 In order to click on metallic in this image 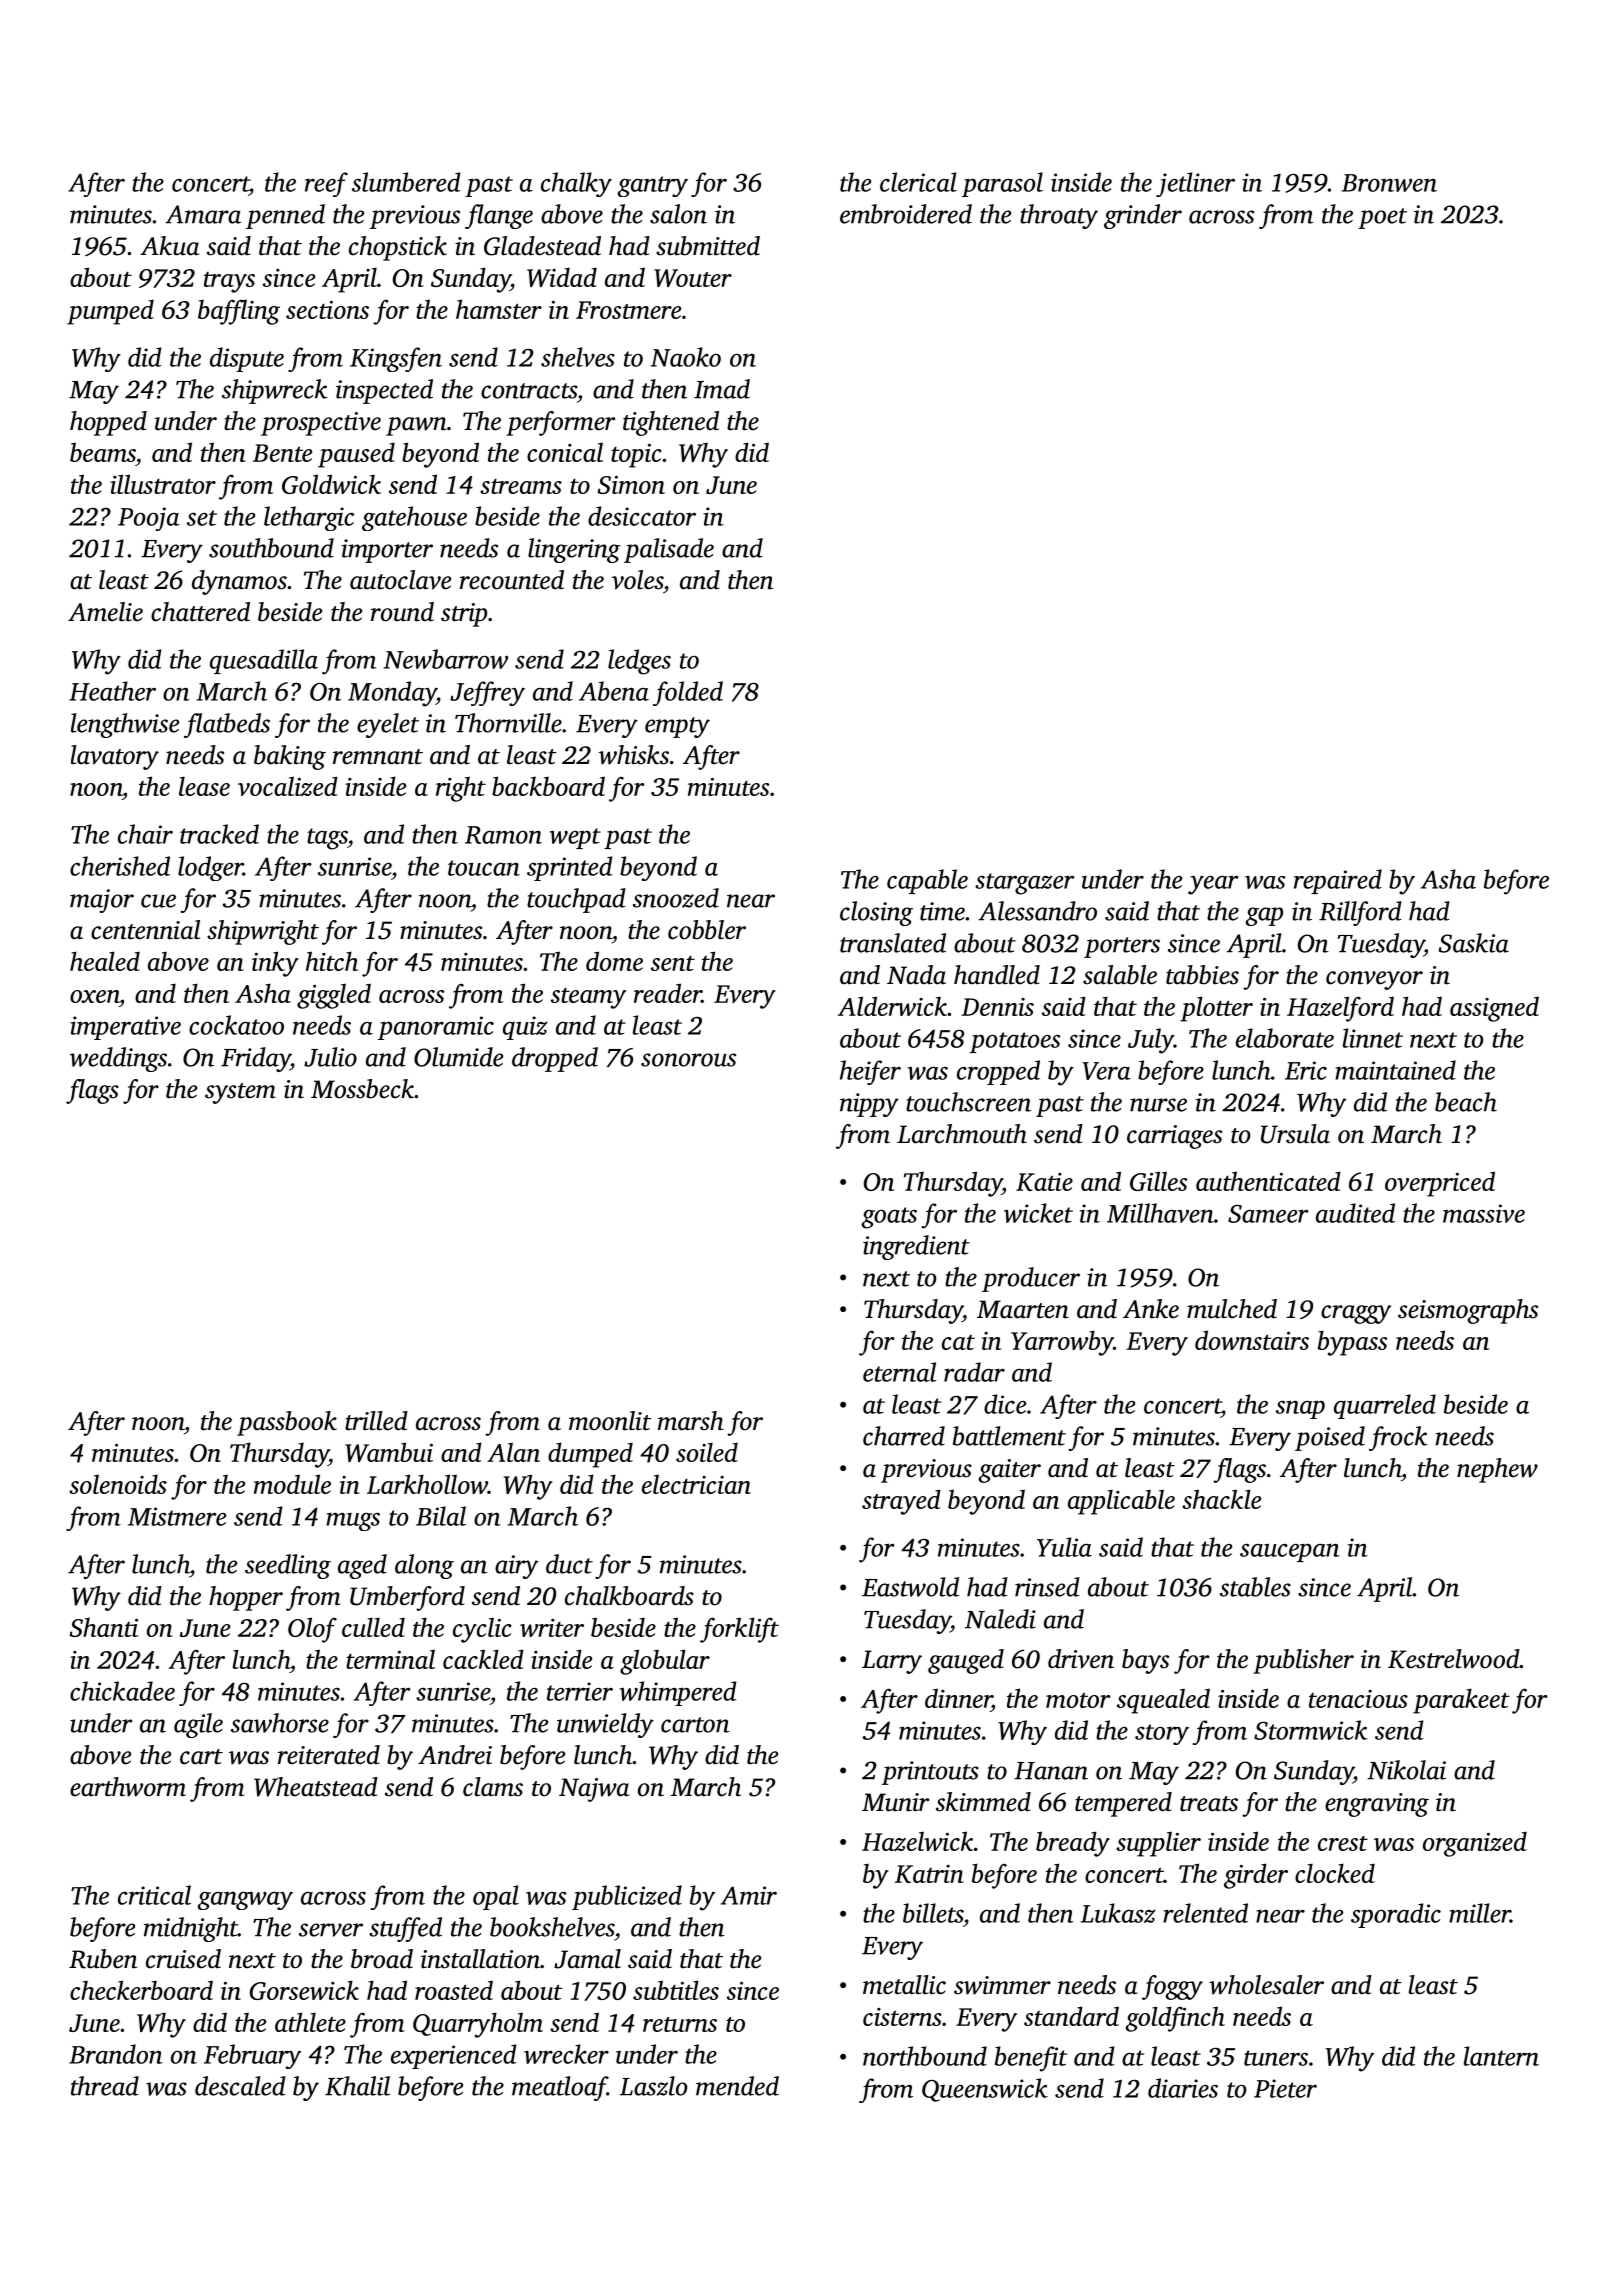, I will do `click(904, 1985)`.
